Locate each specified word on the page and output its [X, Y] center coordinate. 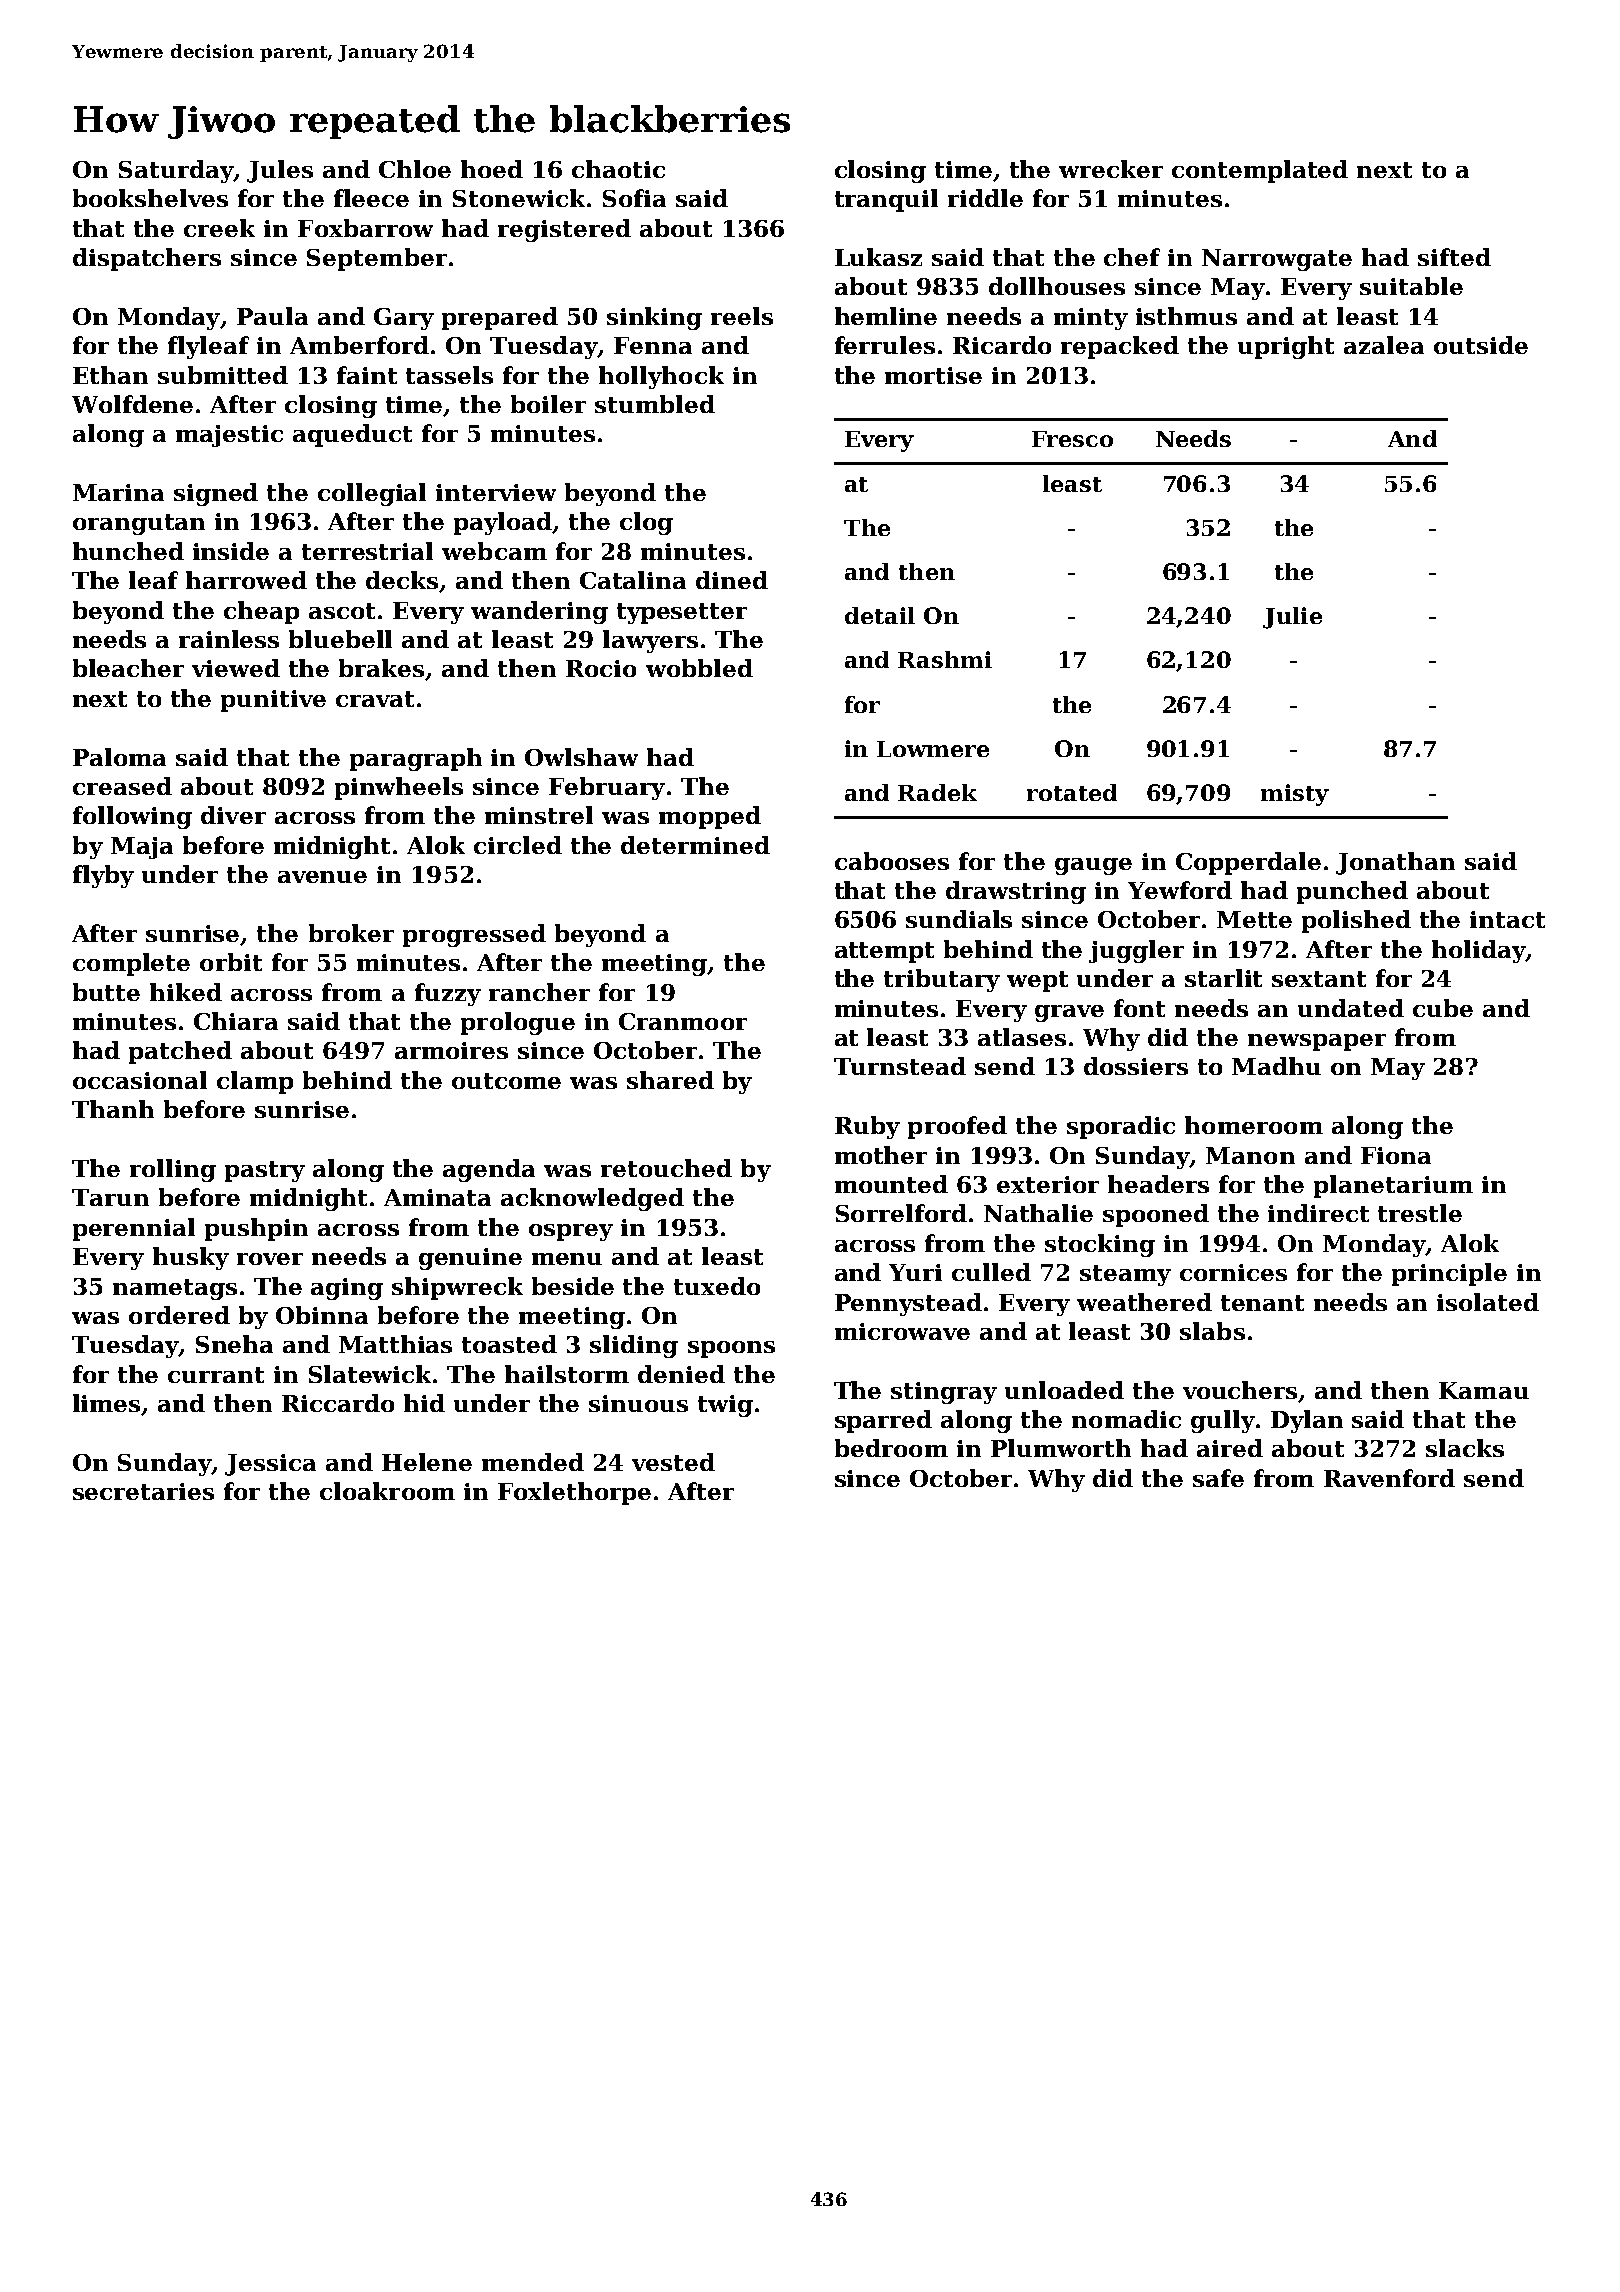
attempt [884, 952]
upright [1286, 347]
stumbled [655, 404]
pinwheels [399, 788]
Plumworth [1061, 1448]
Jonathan [1395, 863]
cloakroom [387, 1491]
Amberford [359, 345]
